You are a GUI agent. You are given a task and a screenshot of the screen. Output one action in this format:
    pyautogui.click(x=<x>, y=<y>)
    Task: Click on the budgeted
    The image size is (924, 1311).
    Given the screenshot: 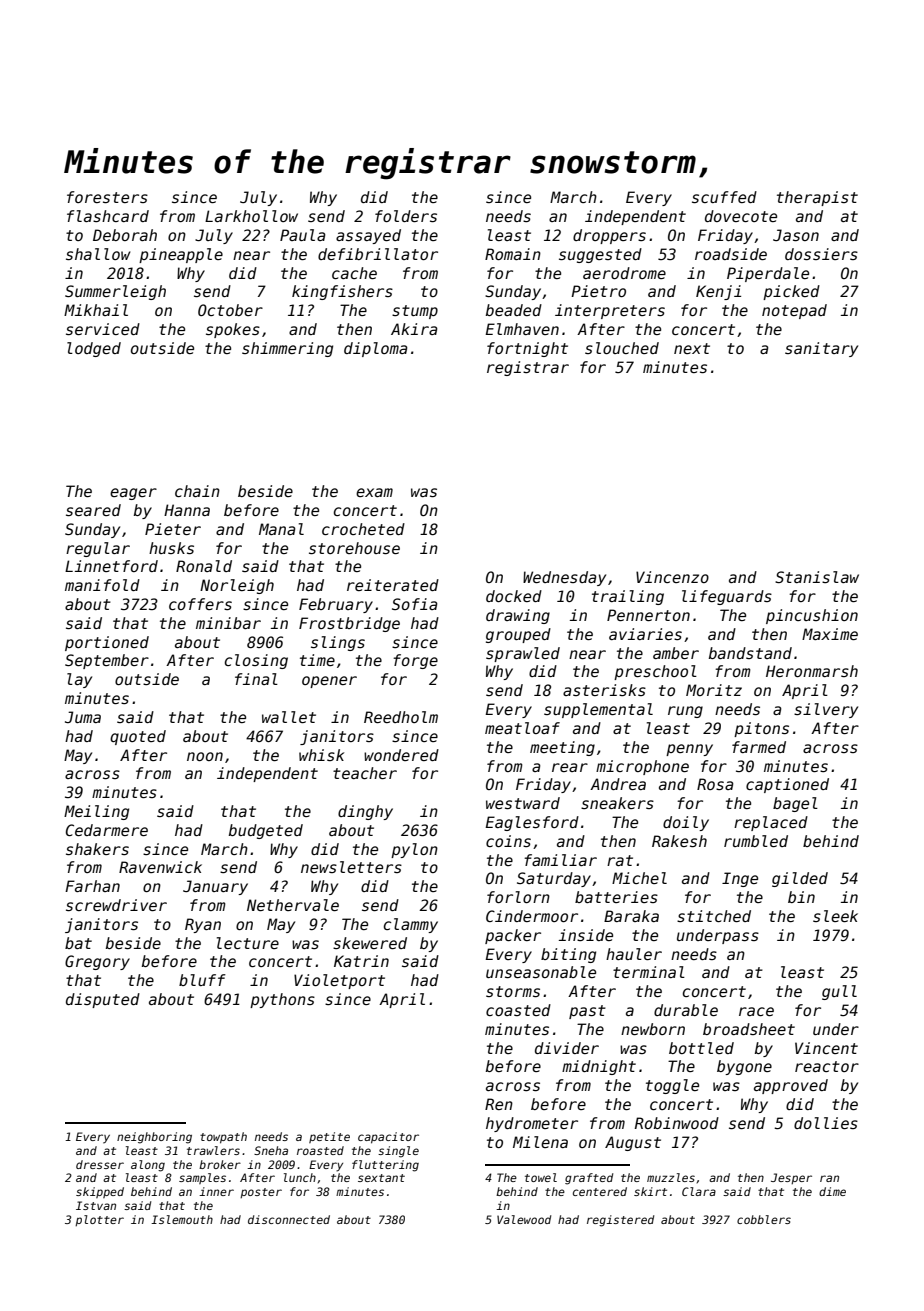 What is the action you would take?
    pyautogui.click(x=266, y=831)
